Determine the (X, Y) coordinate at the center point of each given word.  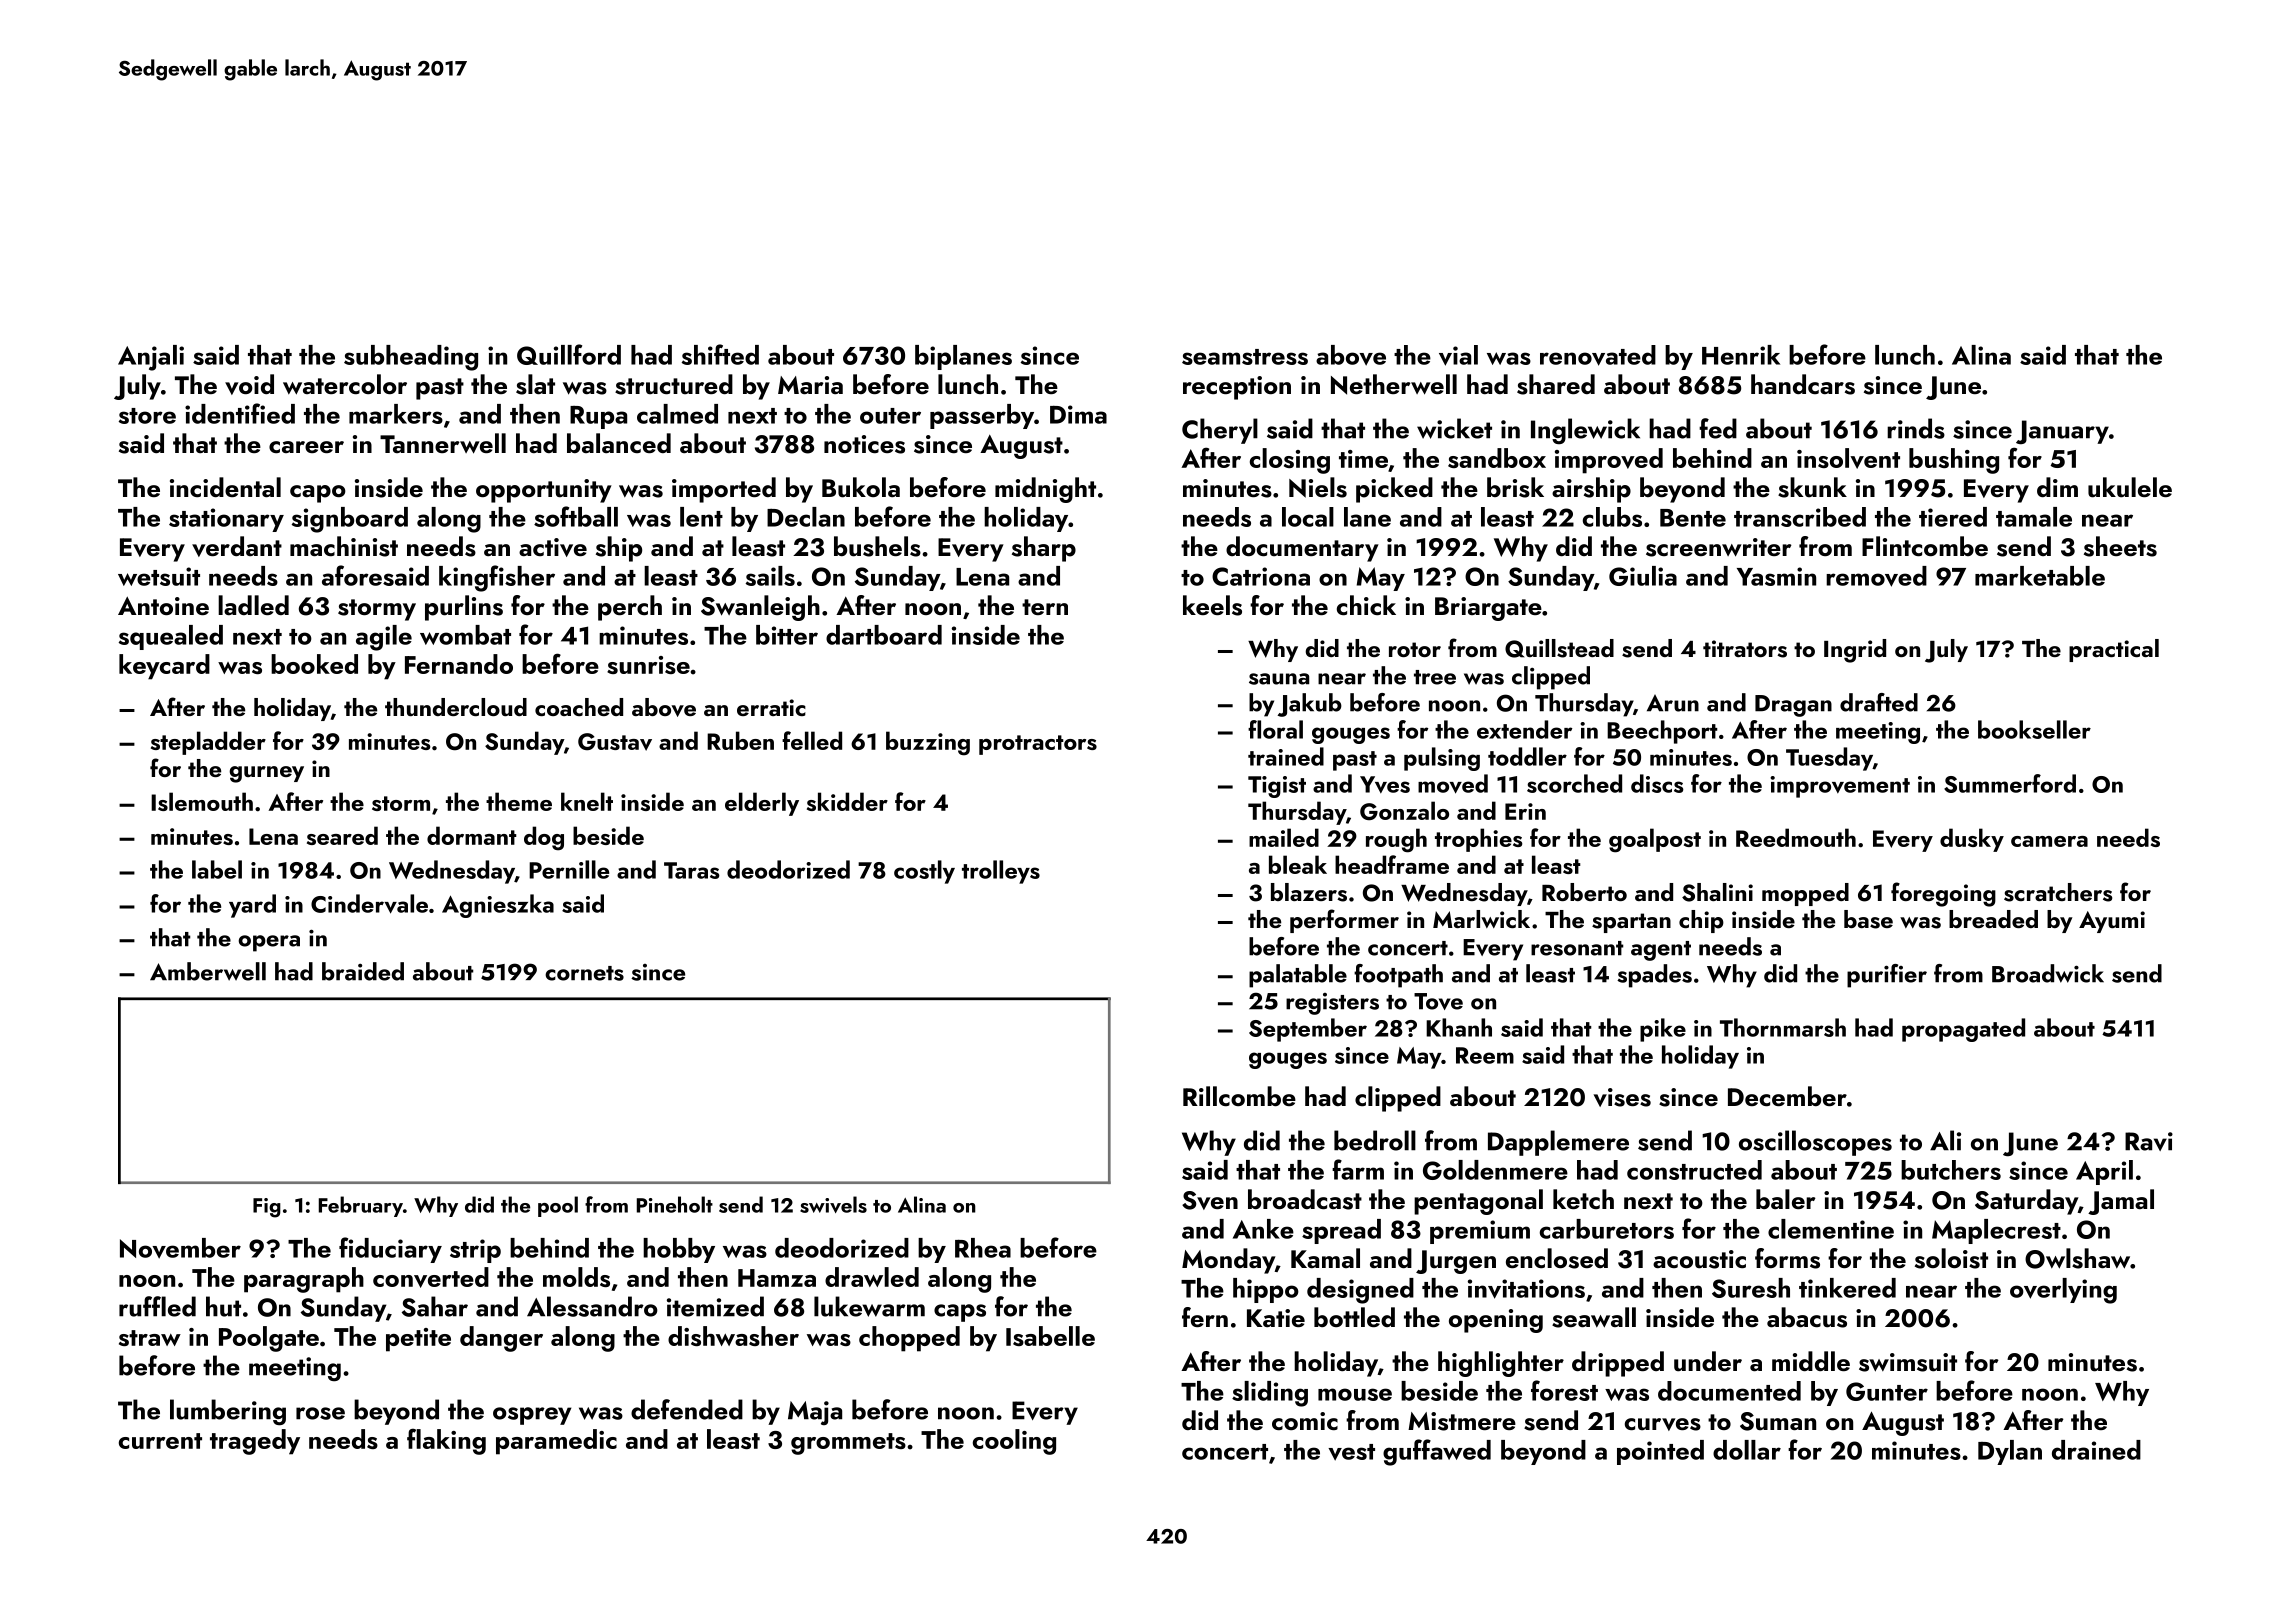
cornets (584, 973)
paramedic (556, 1442)
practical (2114, 650)
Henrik (1741, 355)
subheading (411, 358)
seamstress (1245, 357)
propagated (1963, 1030)
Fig (267, 1208)
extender (1524, 729)
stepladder (208, 743)
